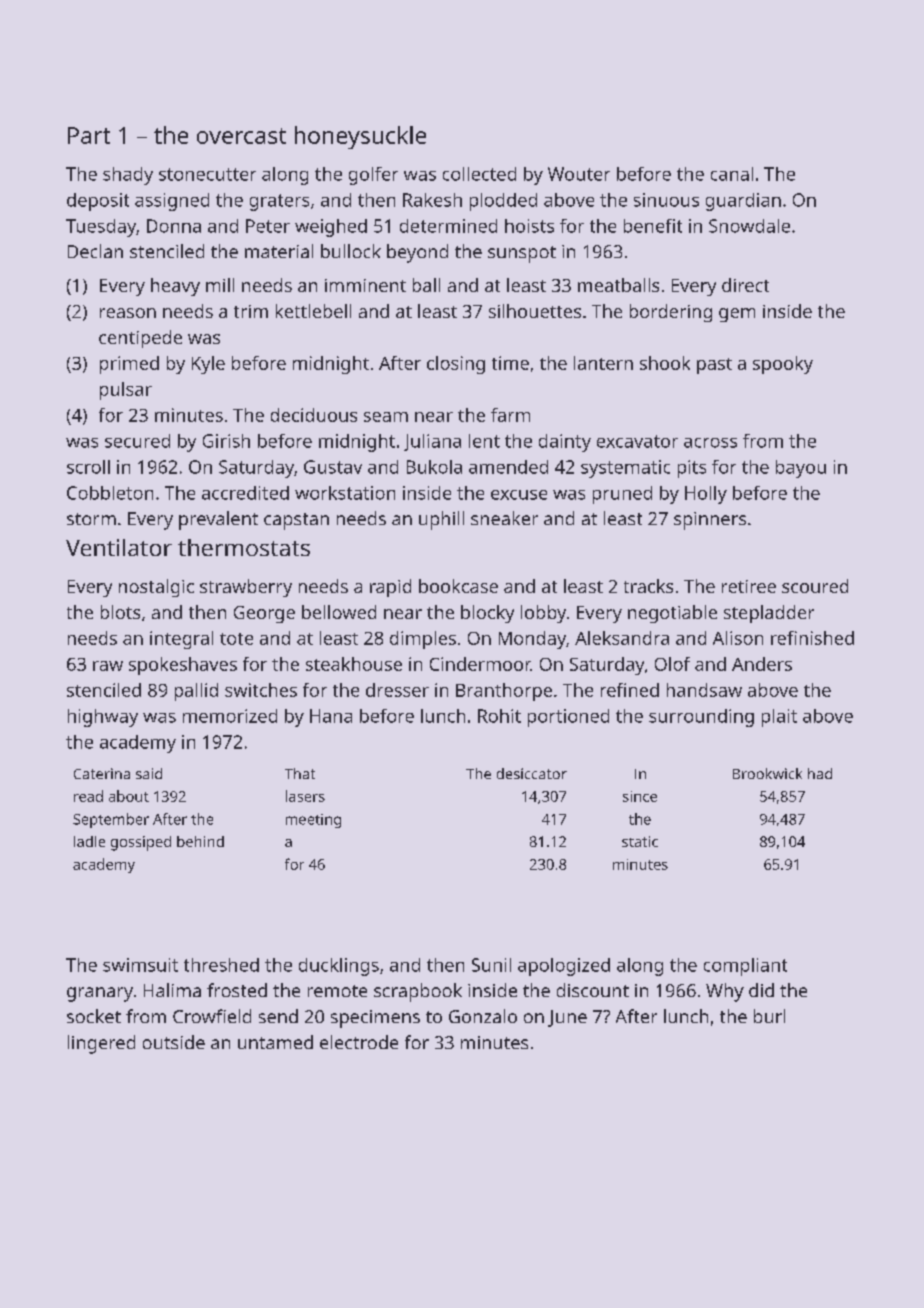 This screenshot has height=1308, width=924. I want to click on guardian, so click(743, 202).
